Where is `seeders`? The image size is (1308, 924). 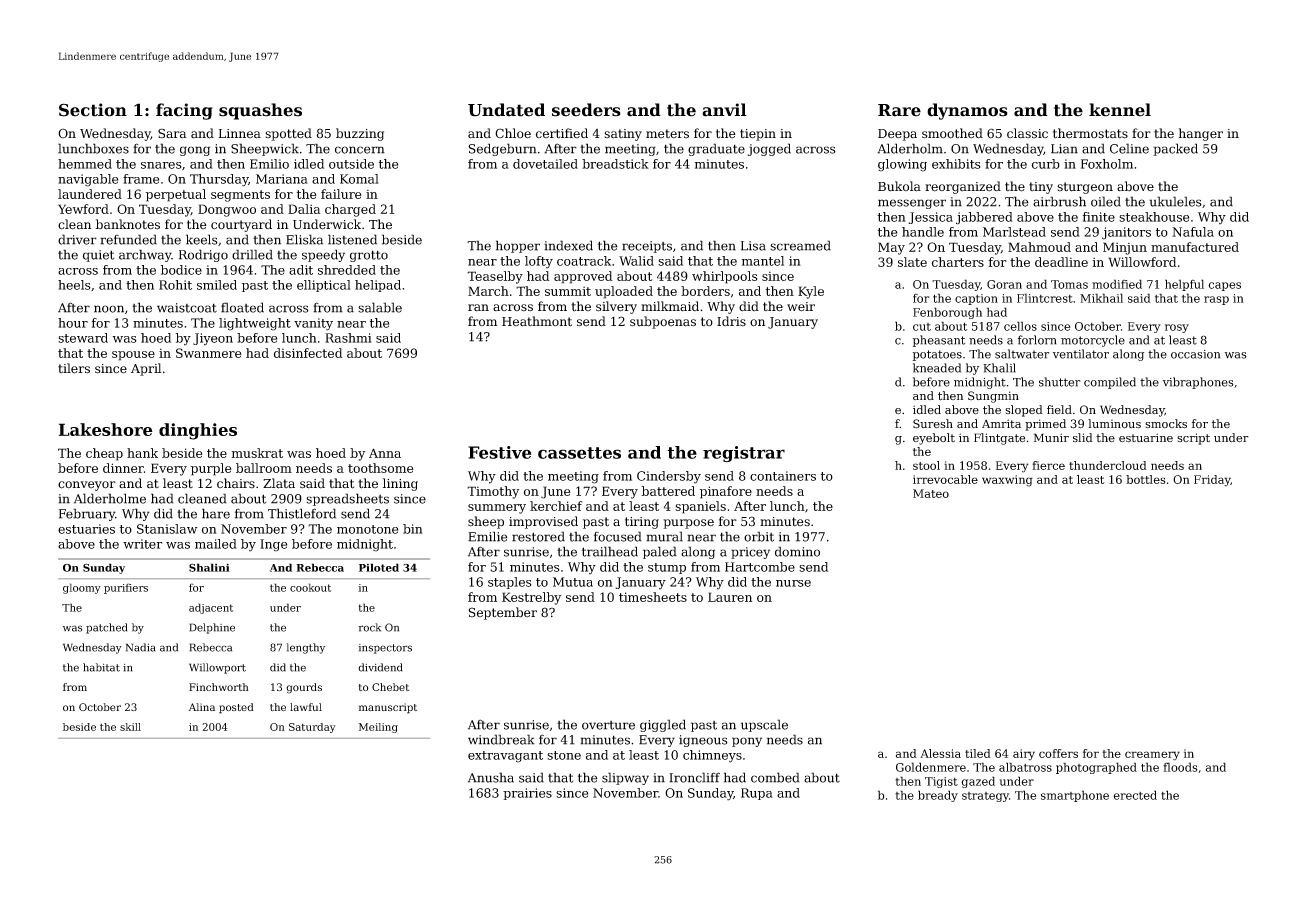
seeders is located at coordinates (586, 110).
